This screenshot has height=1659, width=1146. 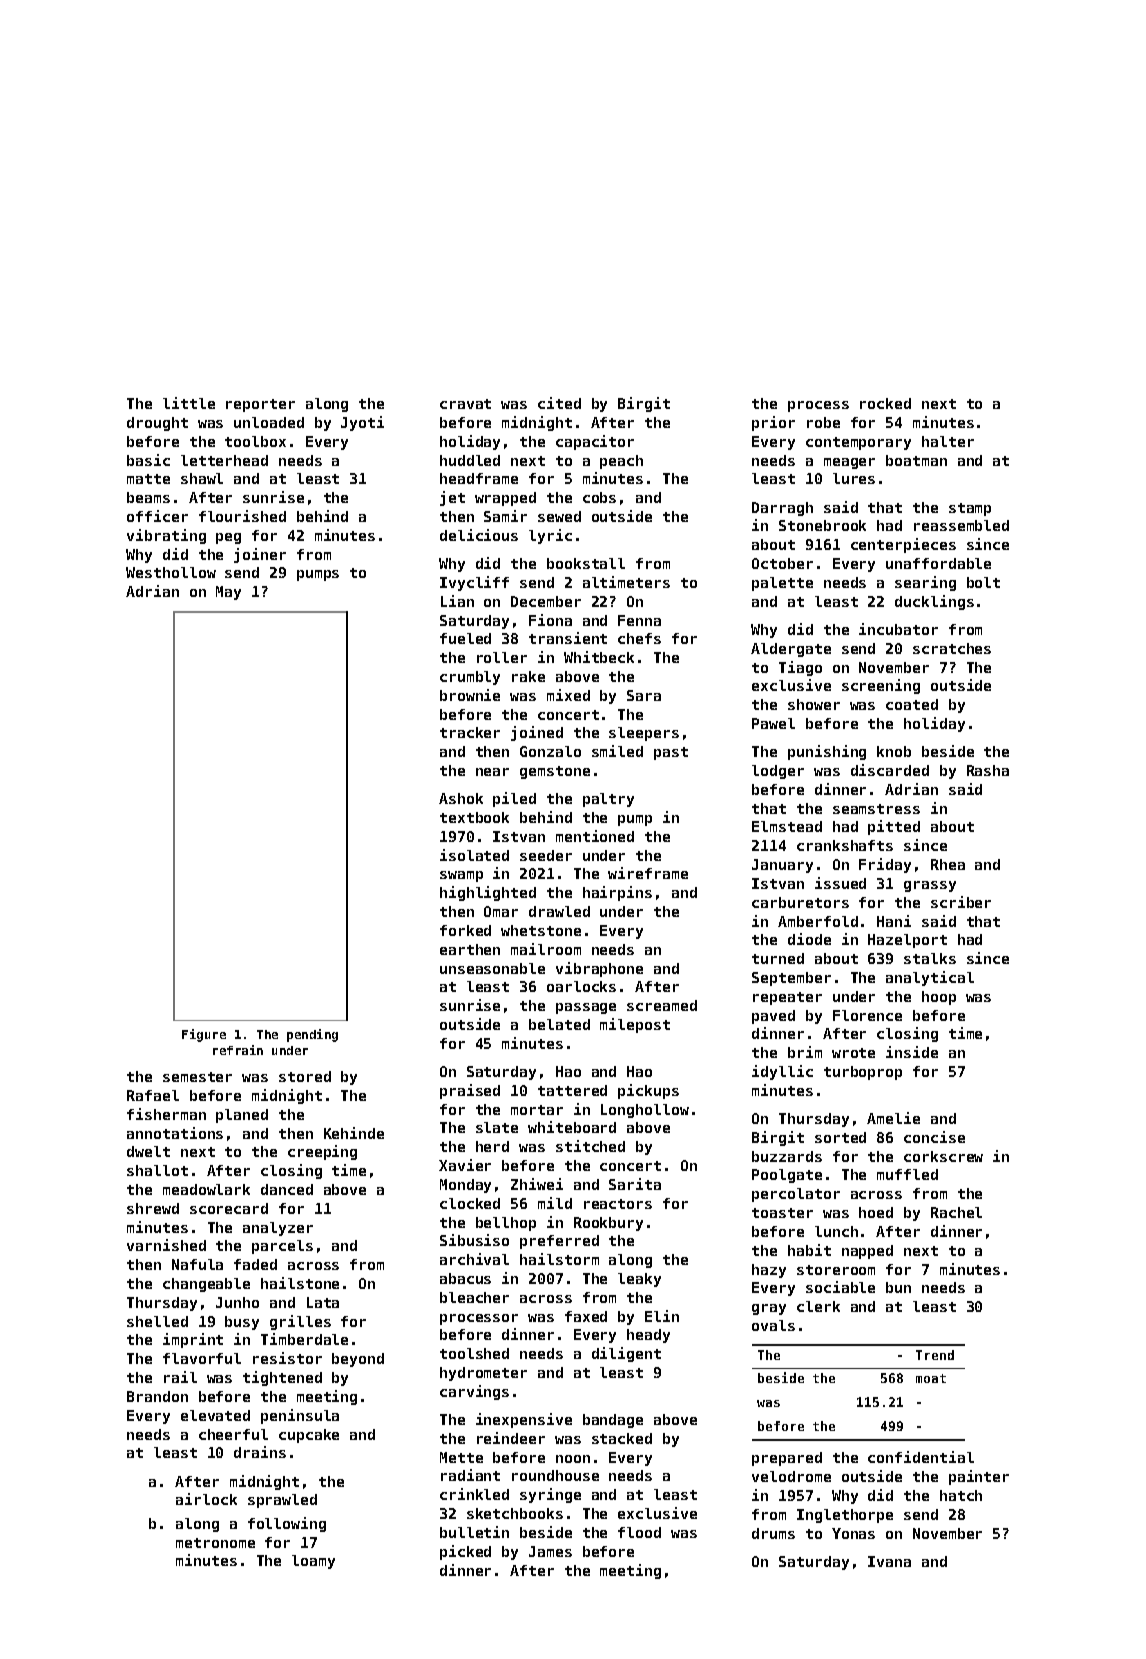 What do you see at coordinates (313, 1562) in the screenshot?
I see `loamy` at bounding box center [313, 1562].
